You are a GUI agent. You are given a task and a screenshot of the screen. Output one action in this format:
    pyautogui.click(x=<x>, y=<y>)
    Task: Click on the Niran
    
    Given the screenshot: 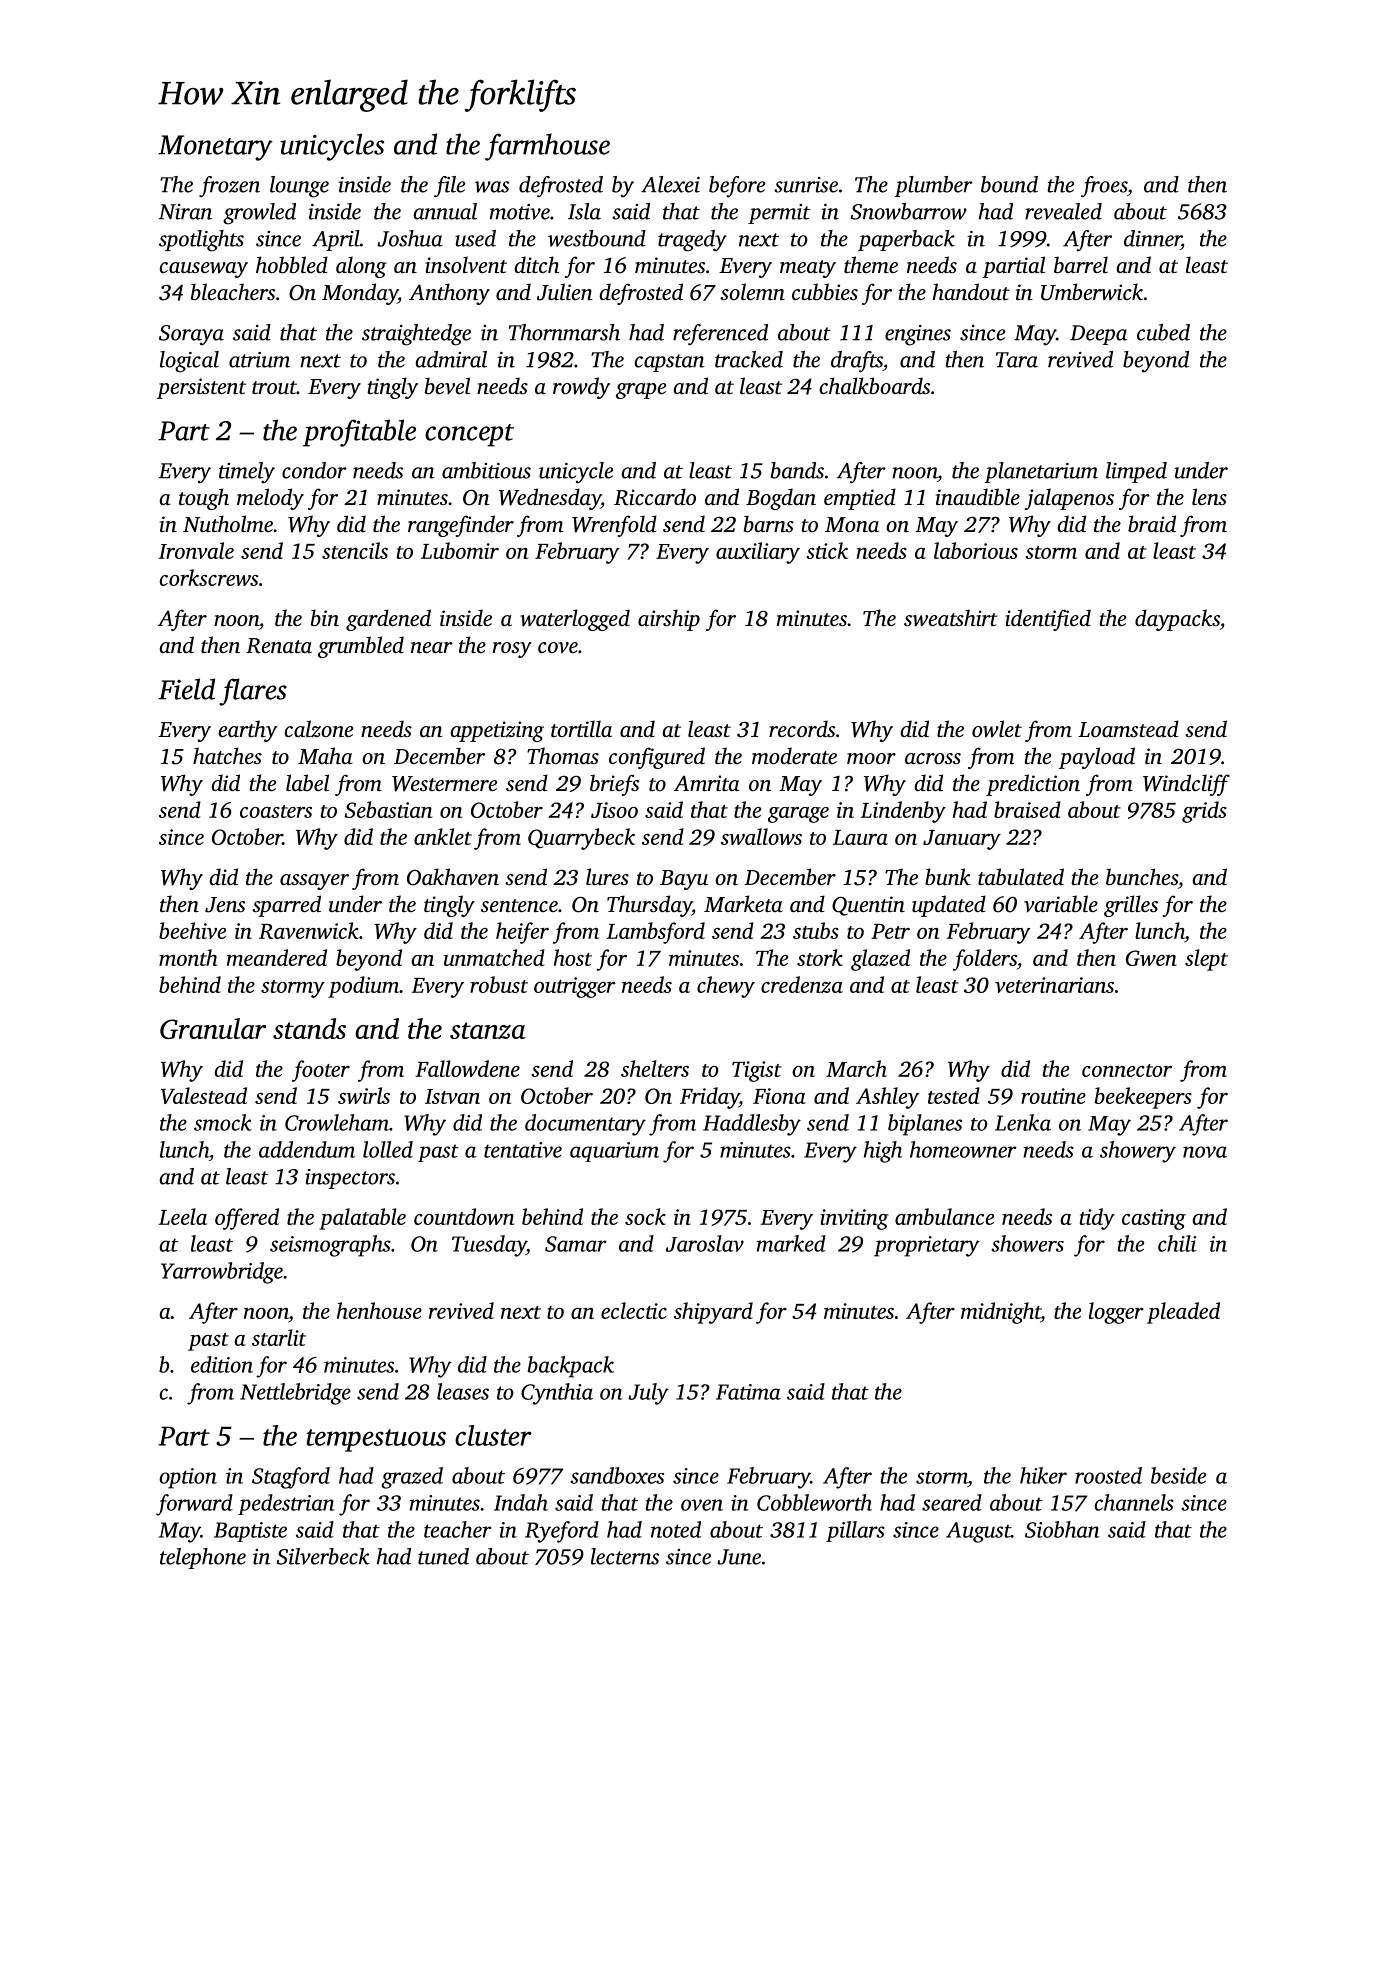 What is the action you would take?
    pyautogui.click(x=185, y=212)
